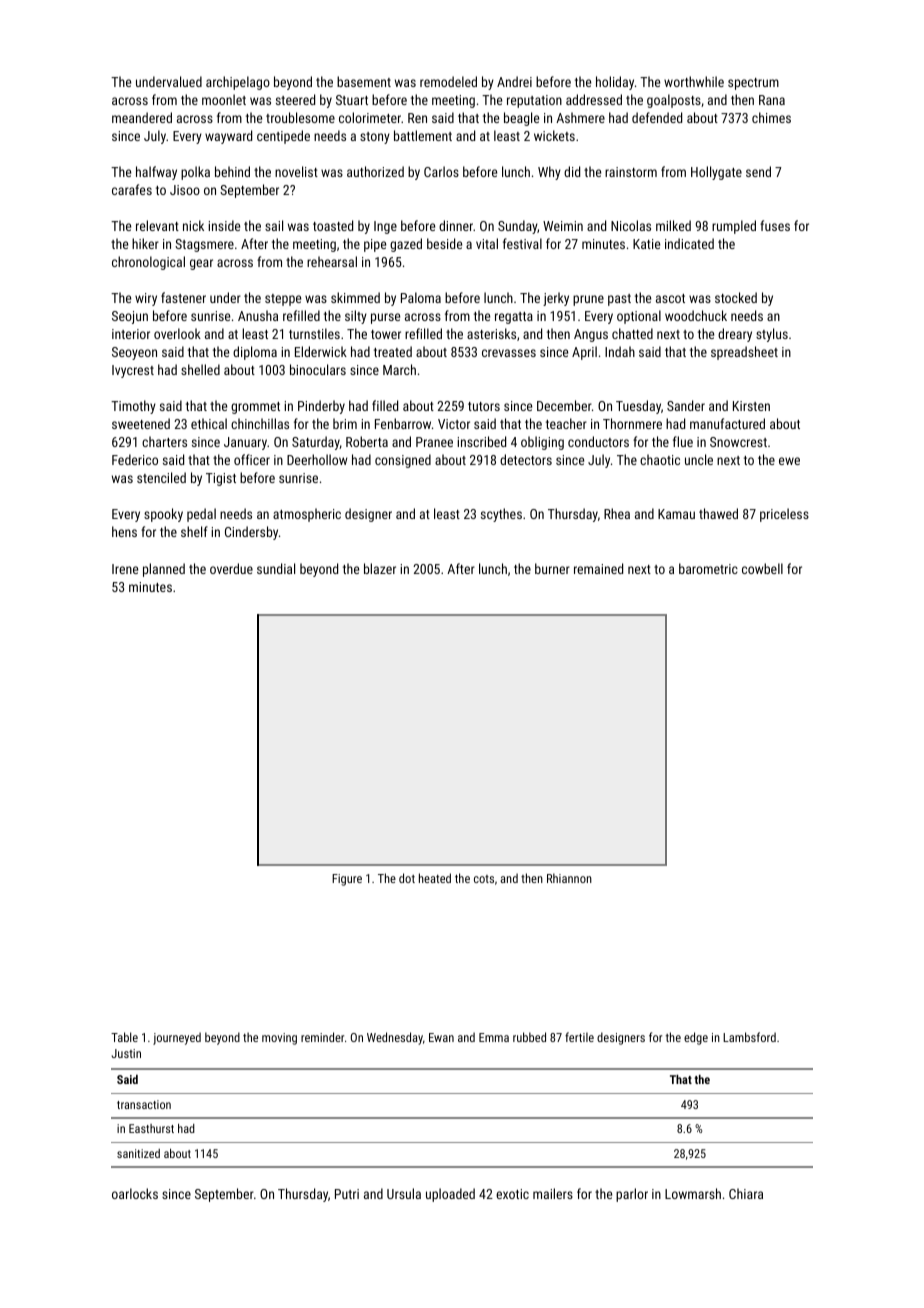 The height and width of the screenshot is (1308, 924). I want to click on Chiara, so click(746, 1193).
